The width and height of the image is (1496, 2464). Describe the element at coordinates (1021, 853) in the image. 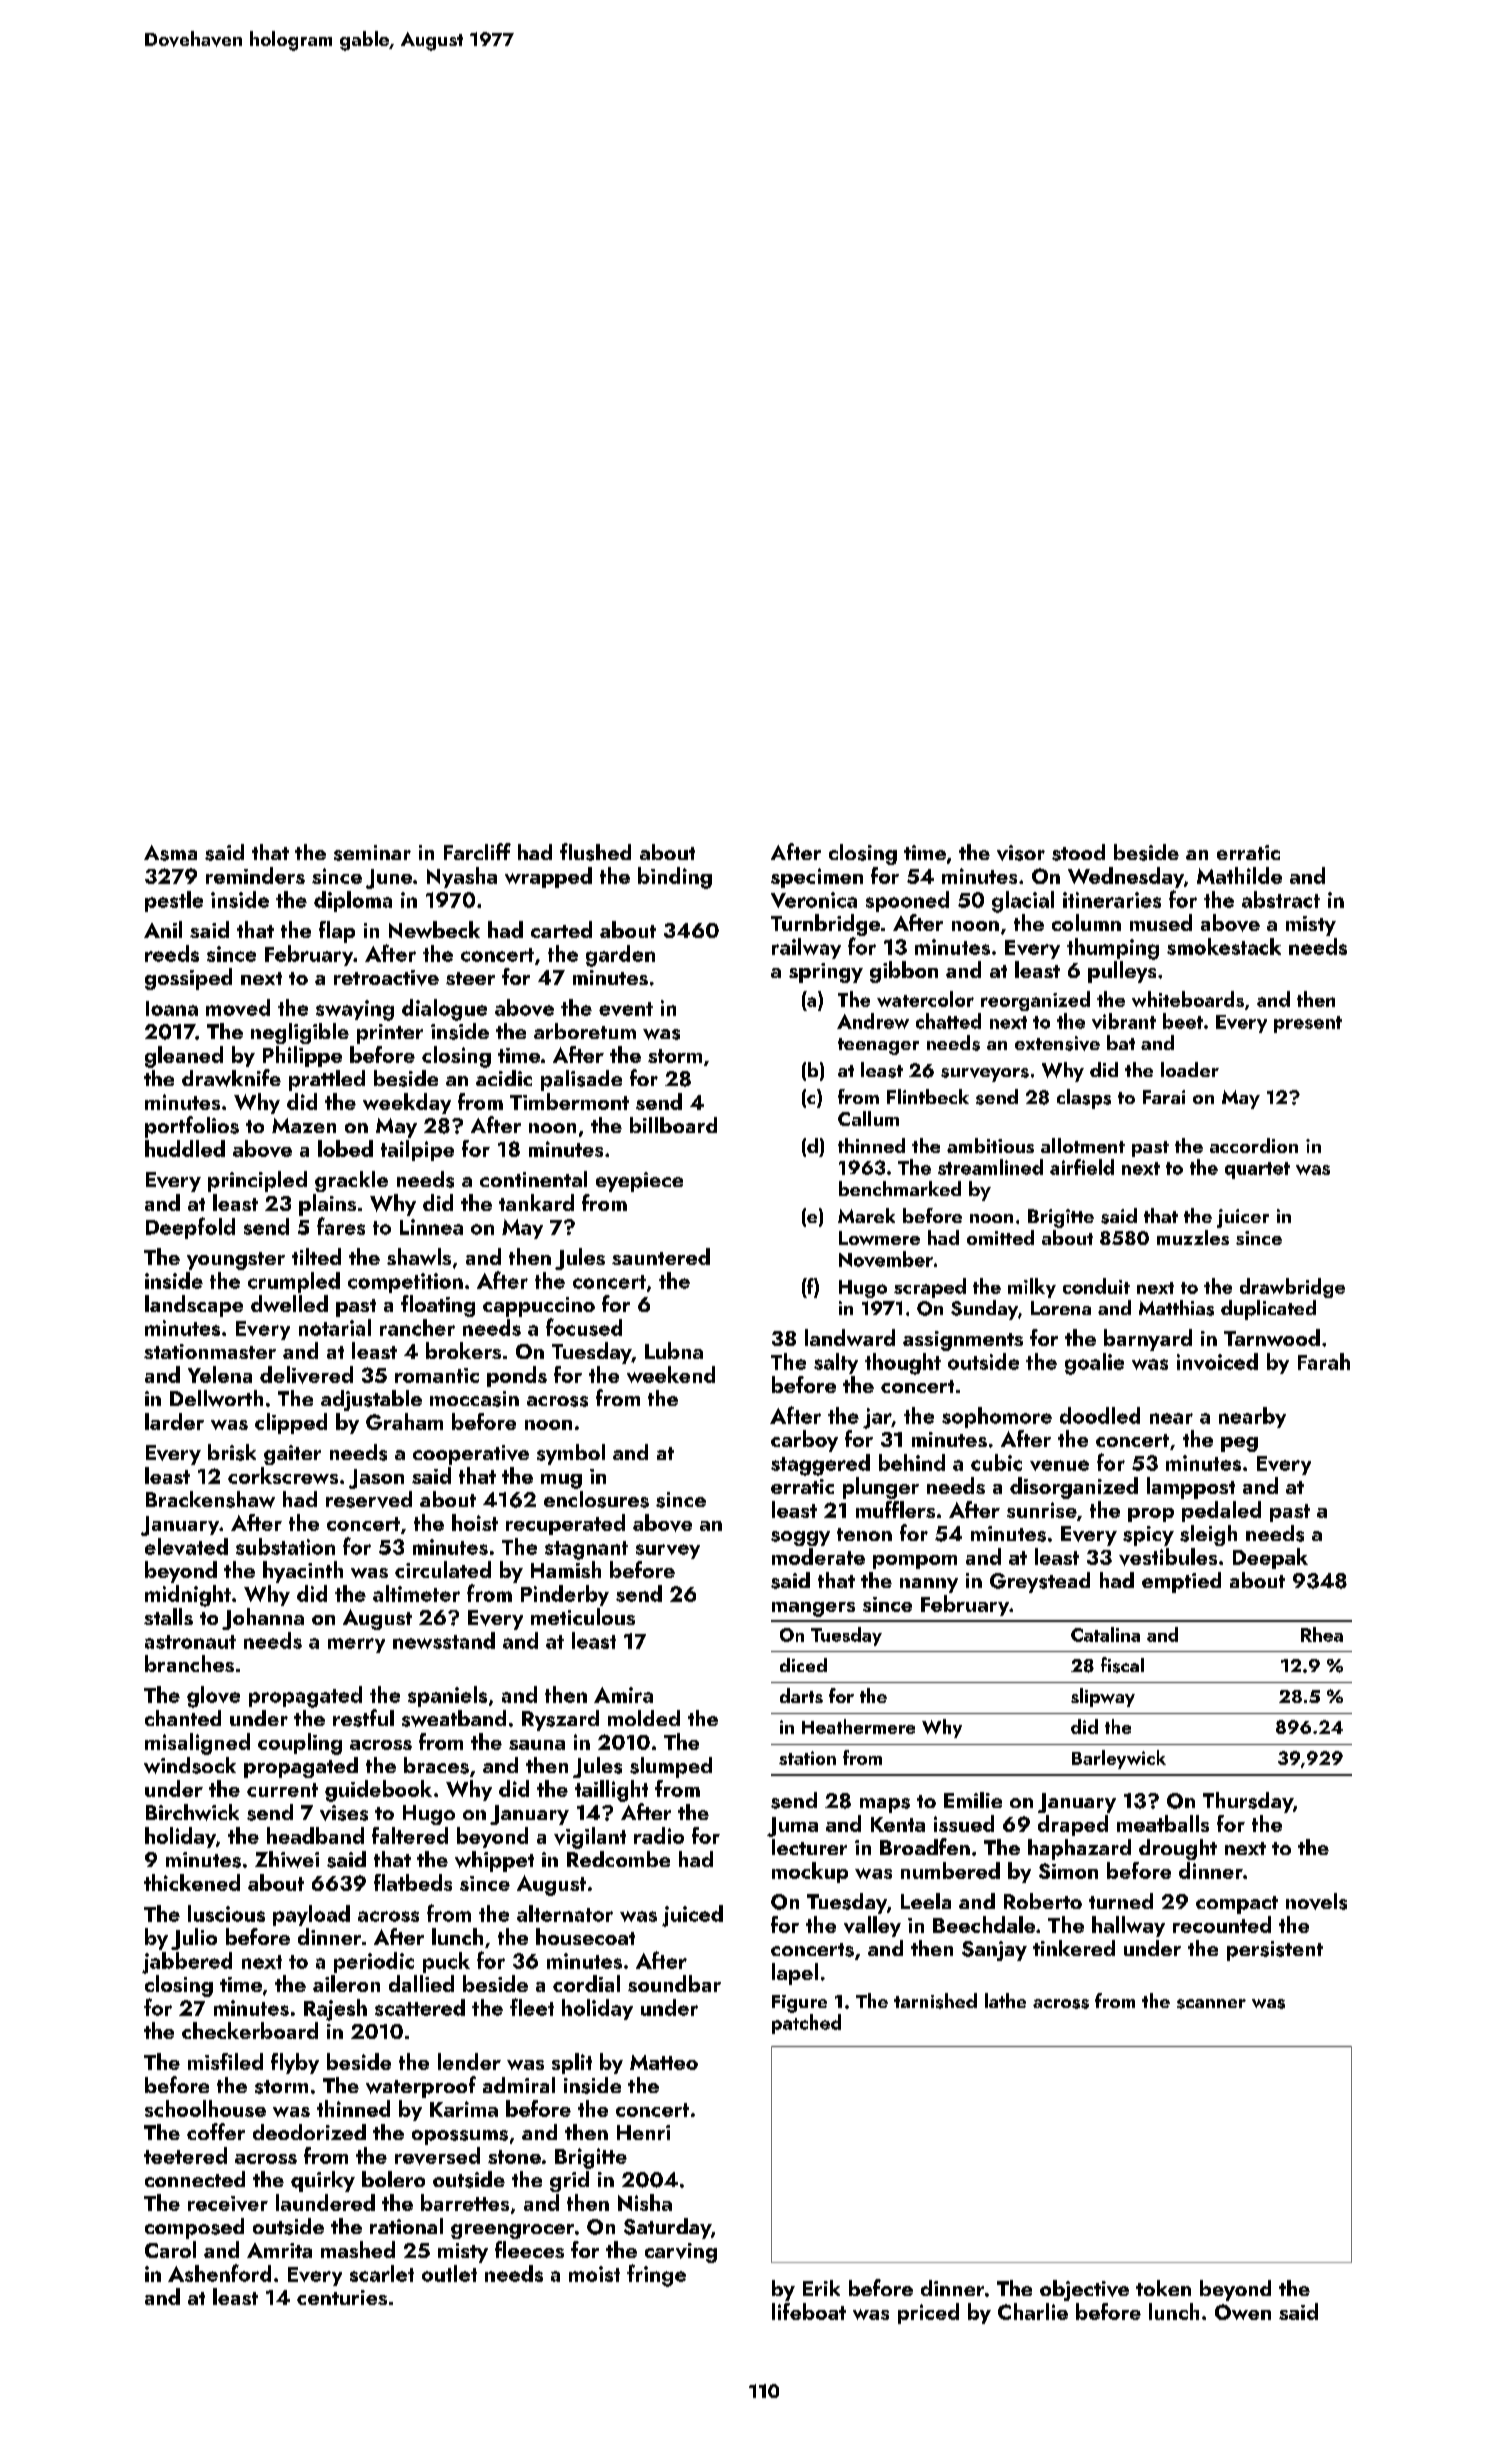

I see `visor` at that location.
